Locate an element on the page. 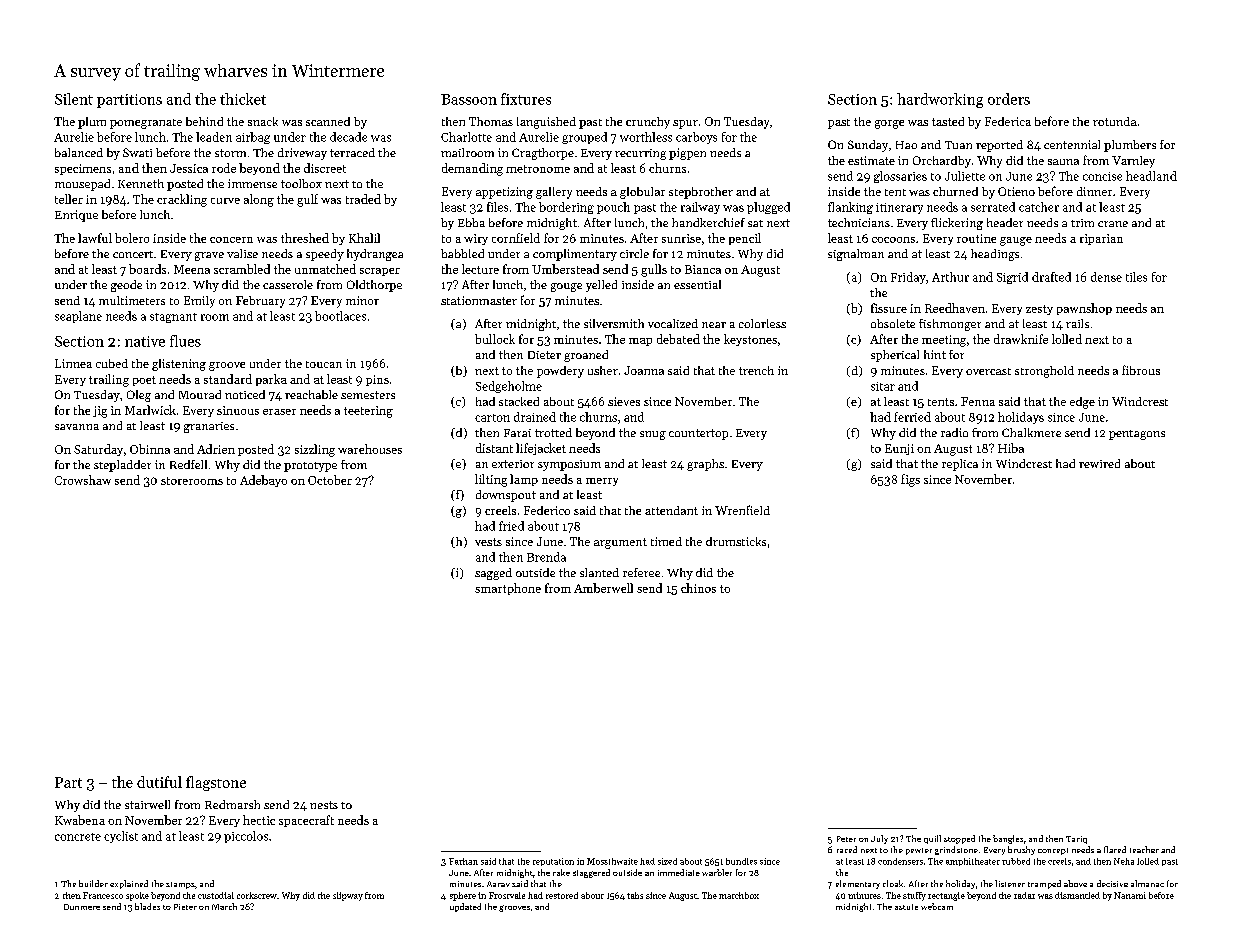  smartphone is located at coordinates (508, 589).
